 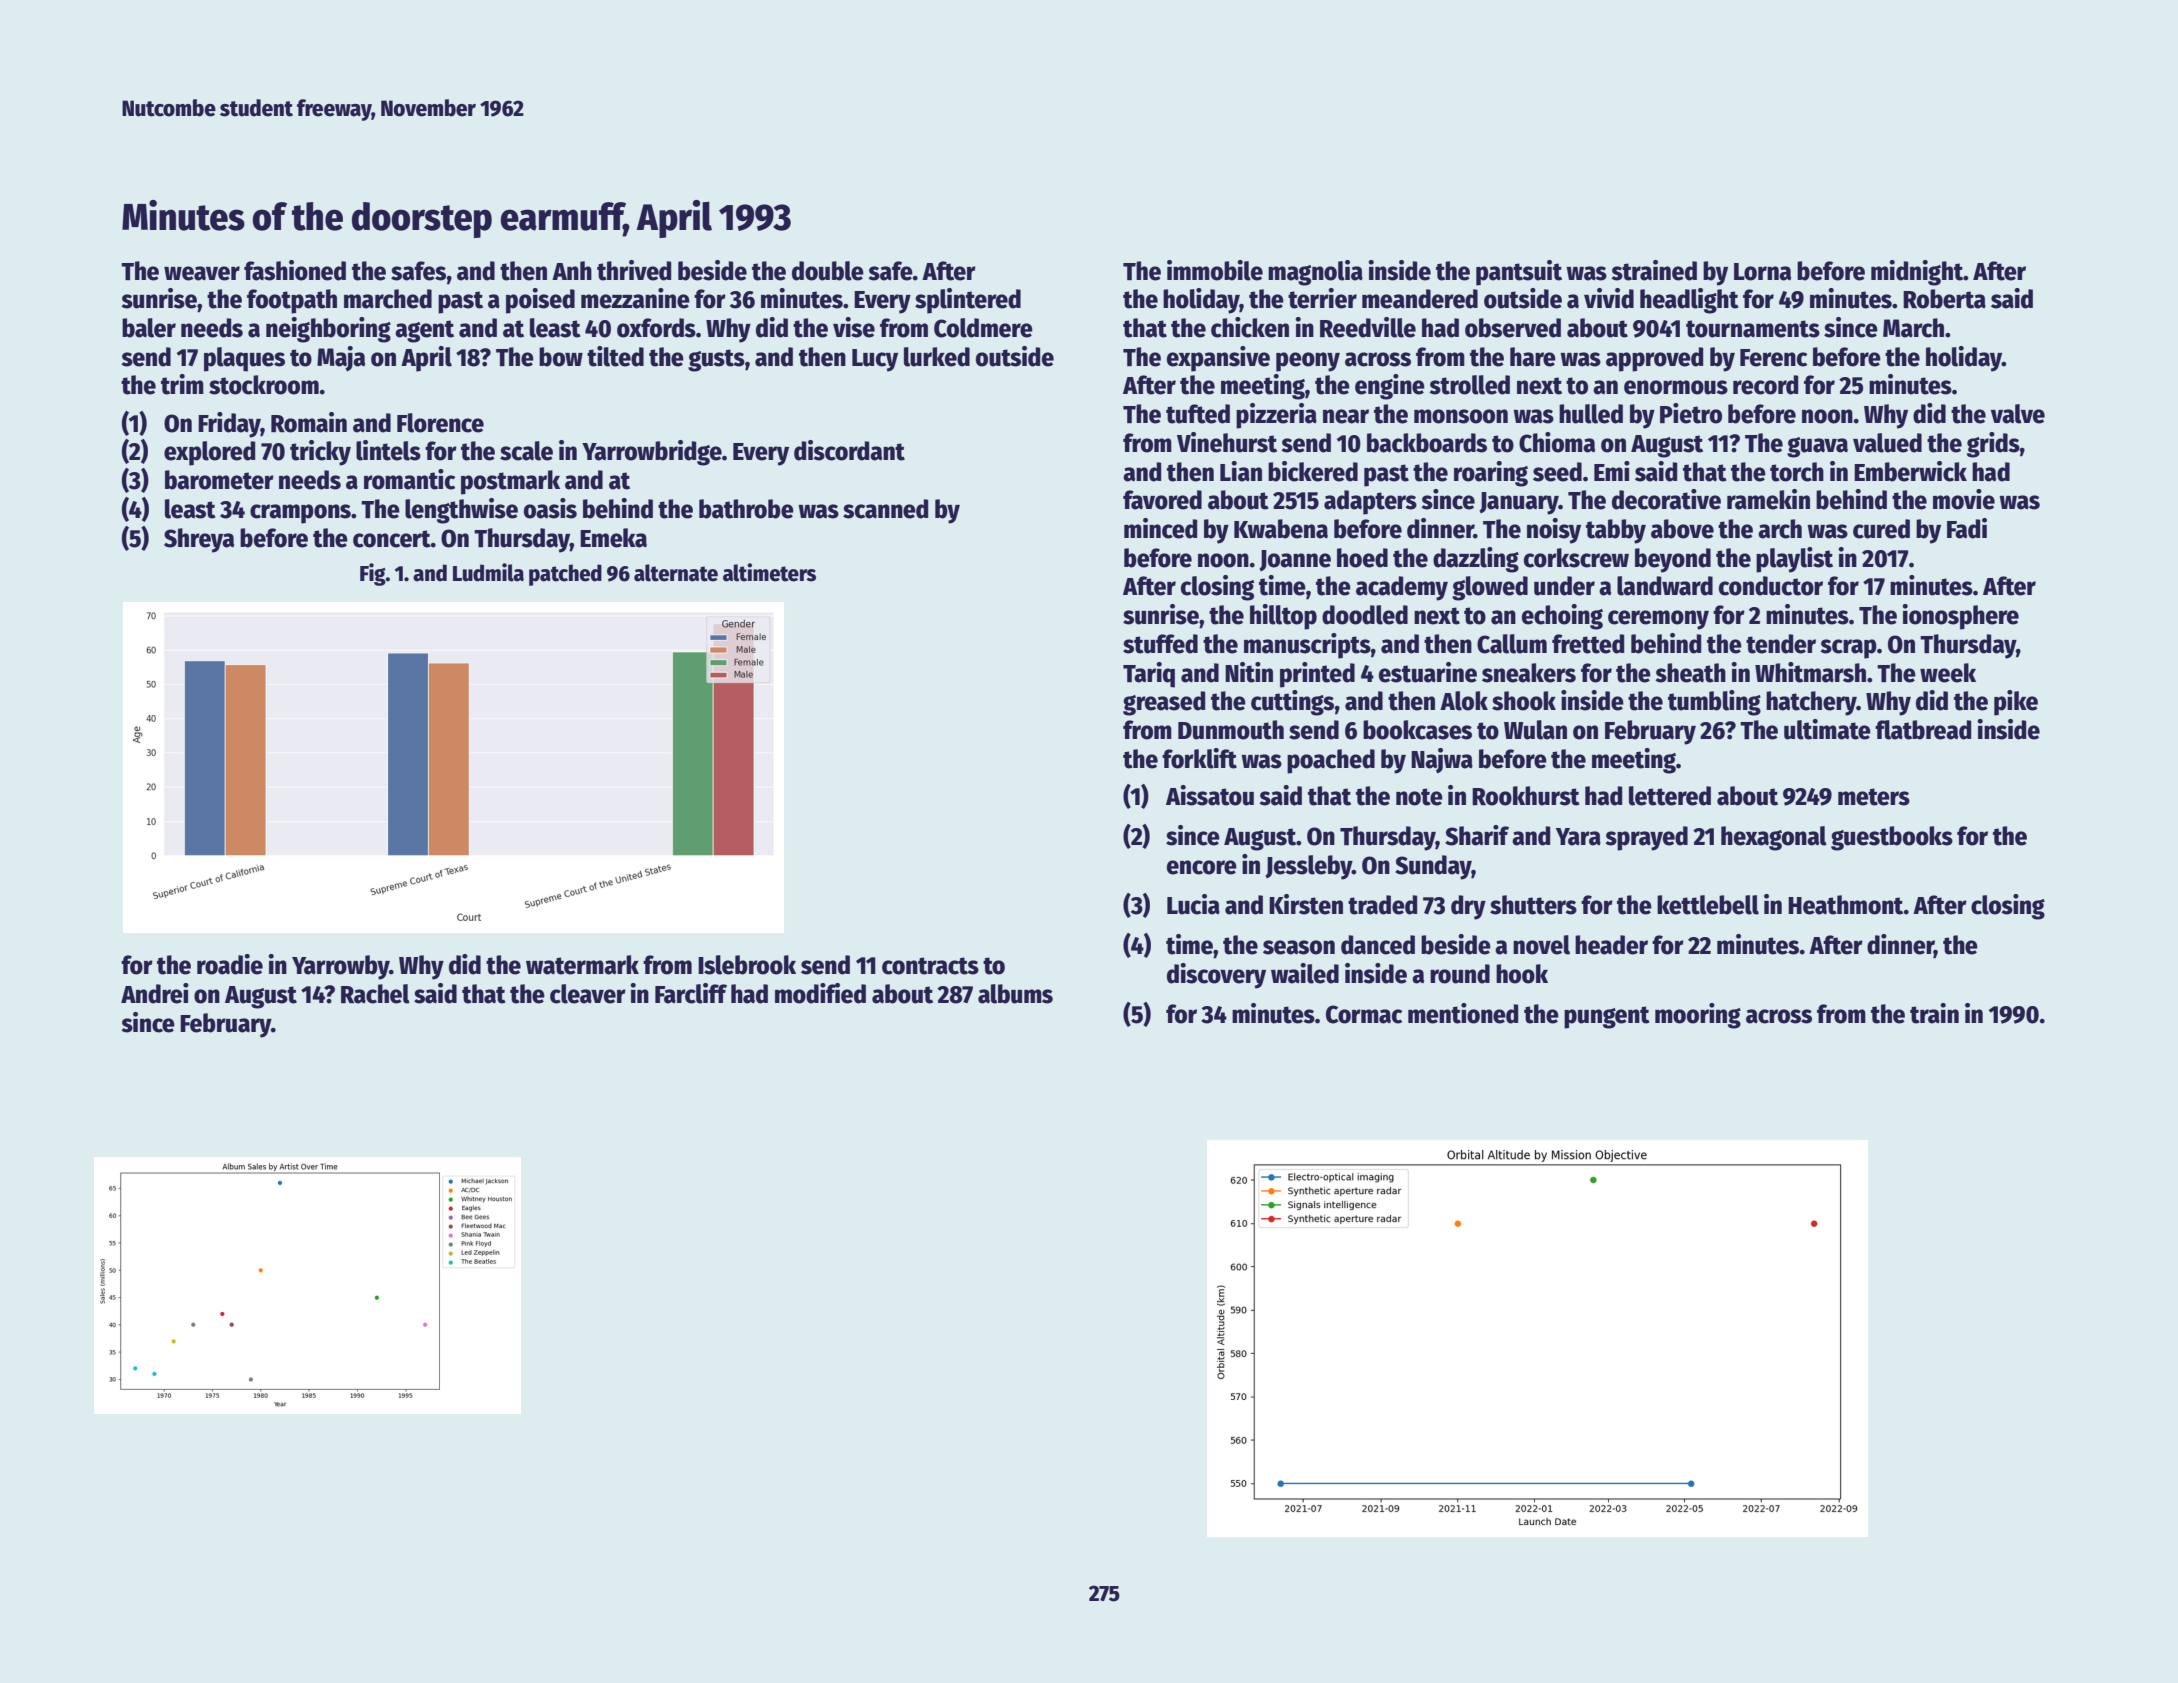 I want to click on greased, so click(x=1164, y=703).
